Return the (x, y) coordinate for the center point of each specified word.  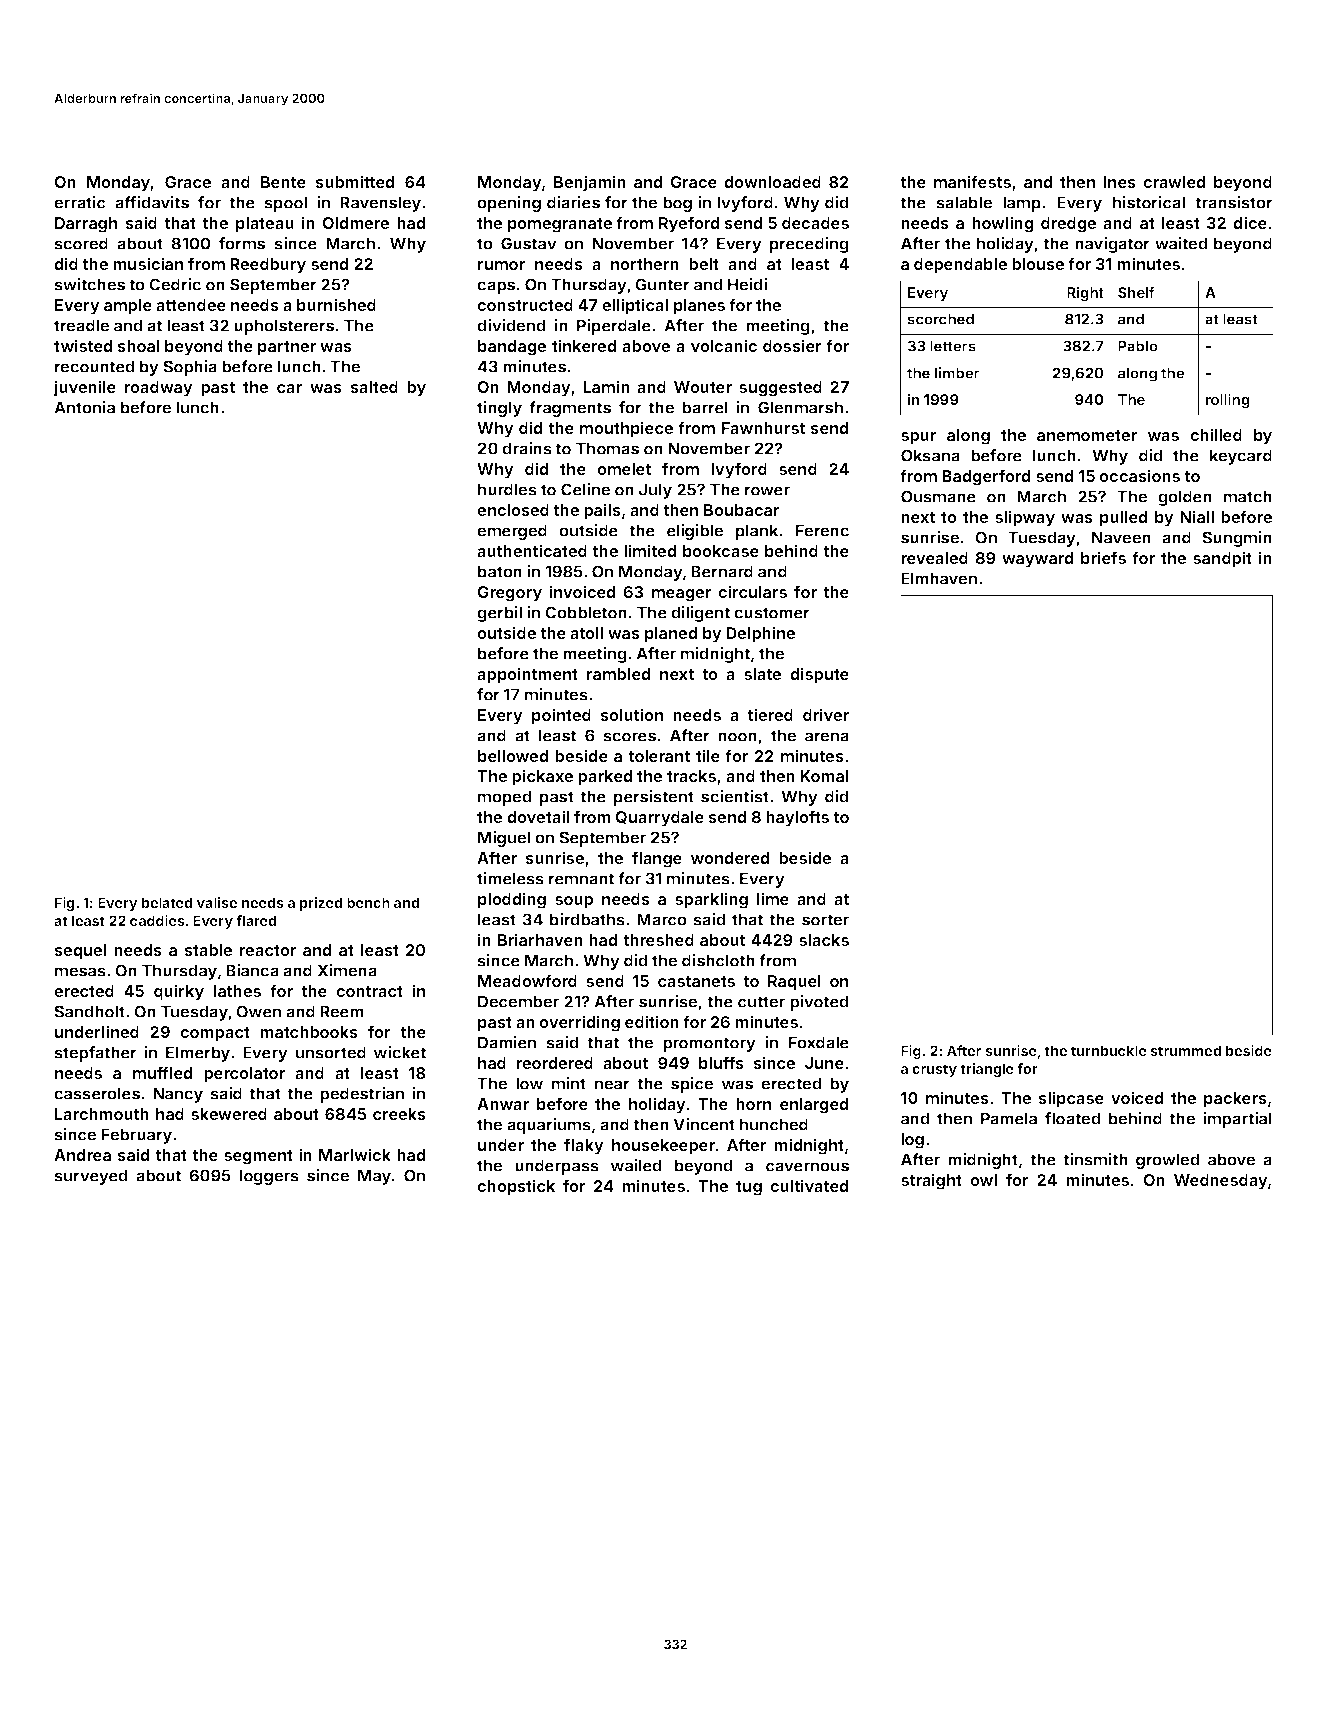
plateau (265, 225)
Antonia (84, 407)
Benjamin (590, 183)
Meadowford (527, 980)
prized (321, 904)
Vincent (704, 1124)
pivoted (819, 1003)
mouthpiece (626, 429)
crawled (1174, 182)
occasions (1139, 475)
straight (931, 1181)
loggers (269, 1177)
